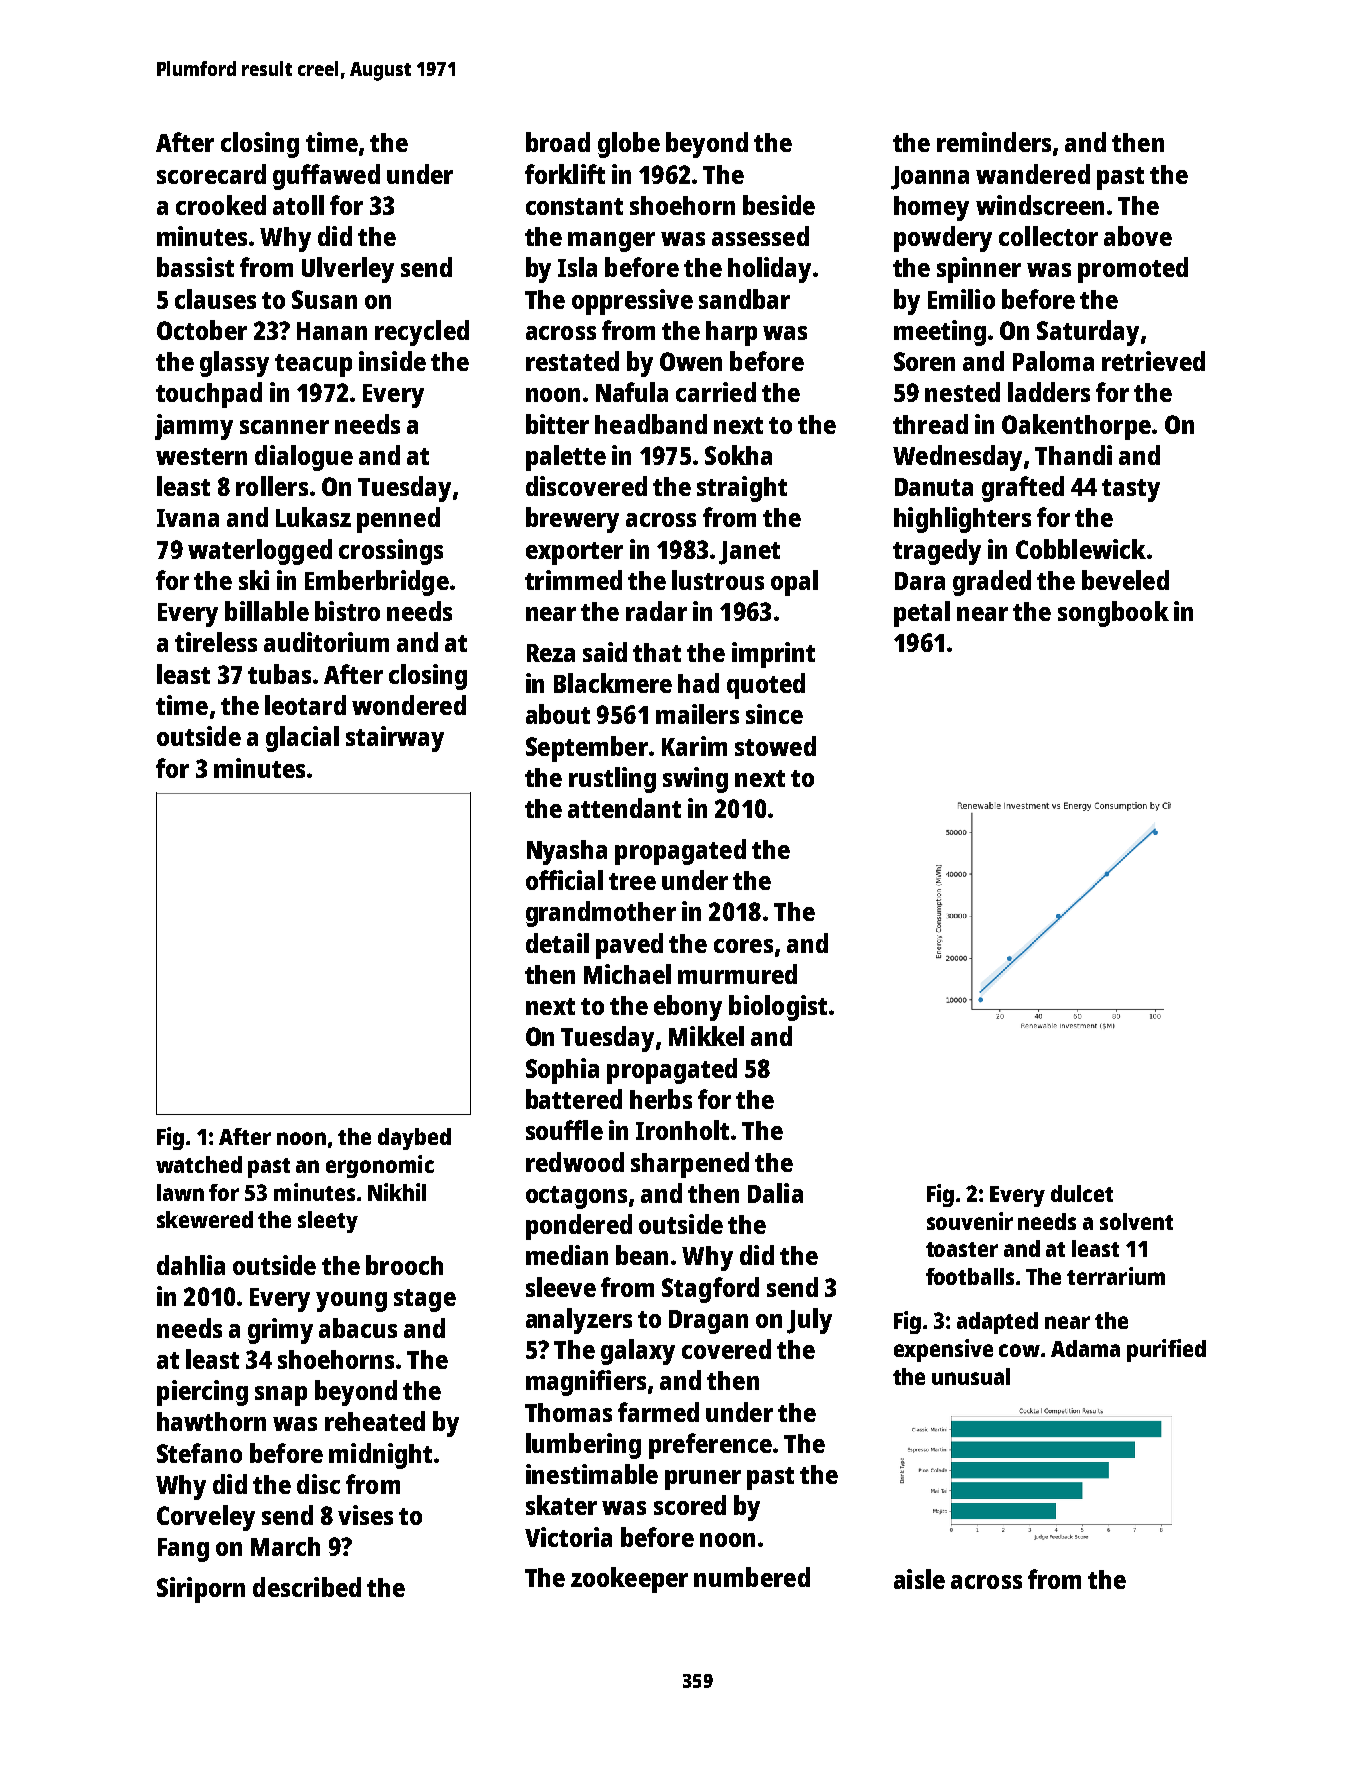 The height and width of the page is (1765, 1364). What do you see at coordinates (710, 1446) in the page?
I see `preference` at bounding box center [710, 1446].
